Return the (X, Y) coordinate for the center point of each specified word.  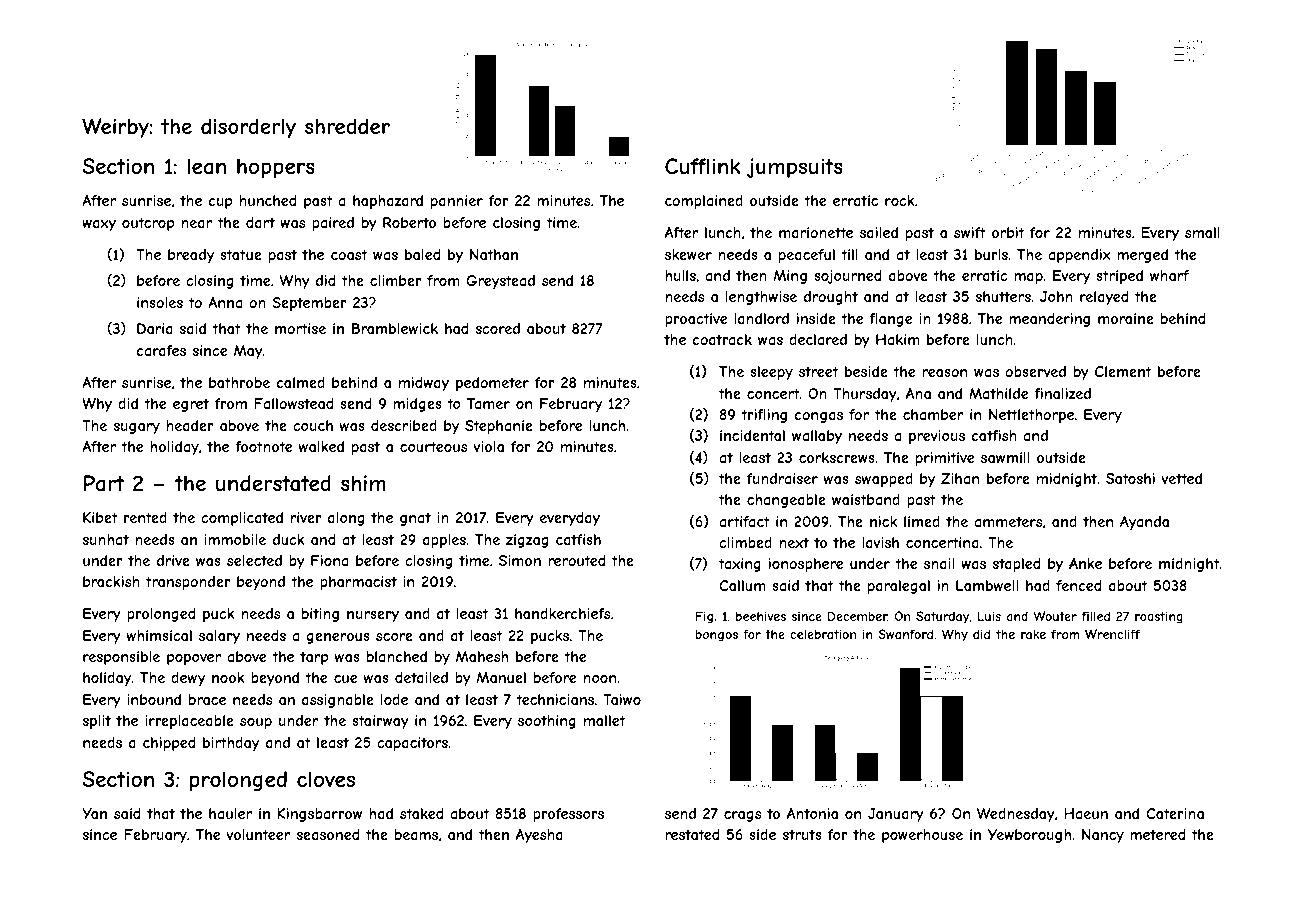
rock (900, 200)
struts (802, 834)
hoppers (276, 168)
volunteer (258, 834)
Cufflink (702, 166)
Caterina (1175, 813)
